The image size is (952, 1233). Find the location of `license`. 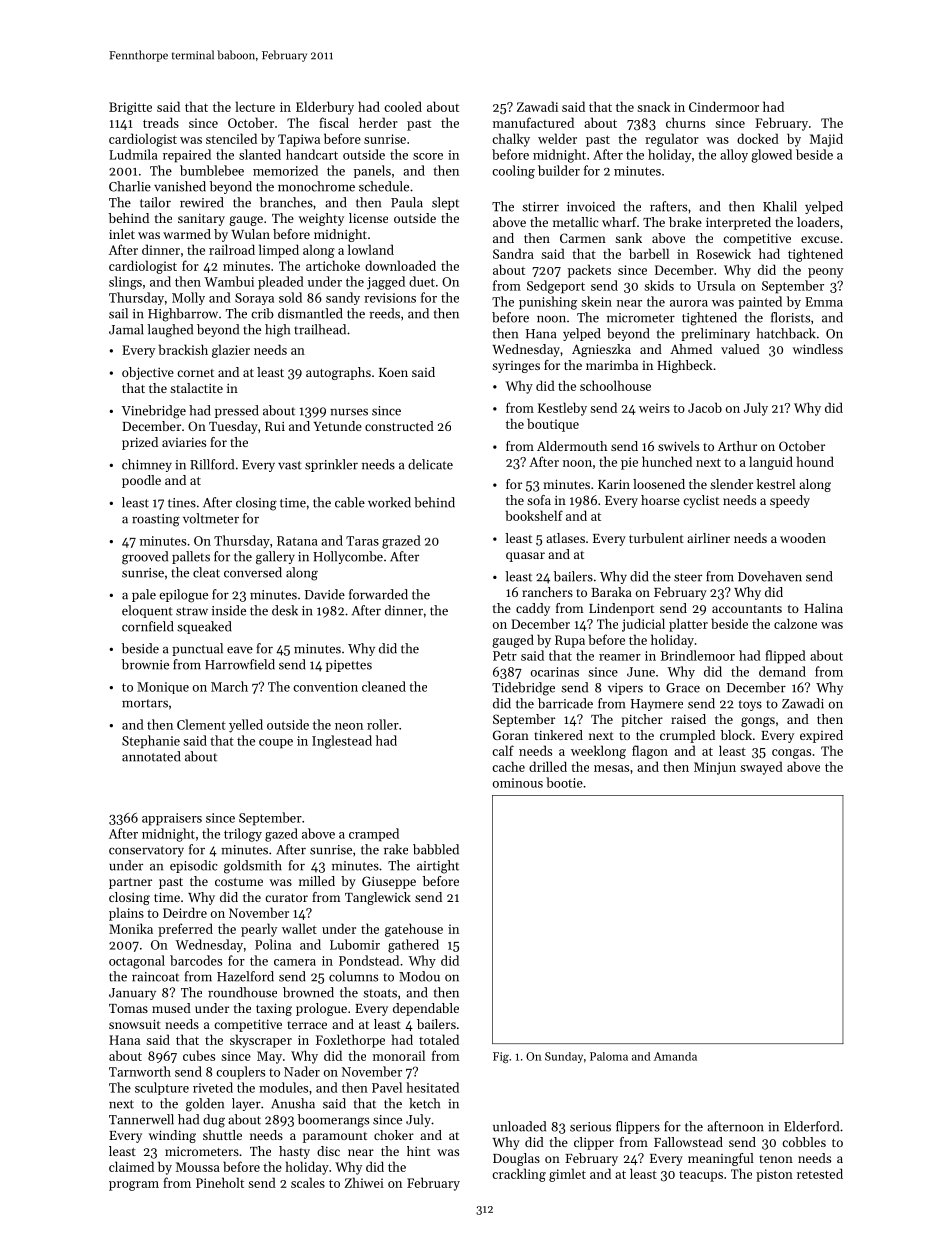

license is located at coordinates (368, 218).
